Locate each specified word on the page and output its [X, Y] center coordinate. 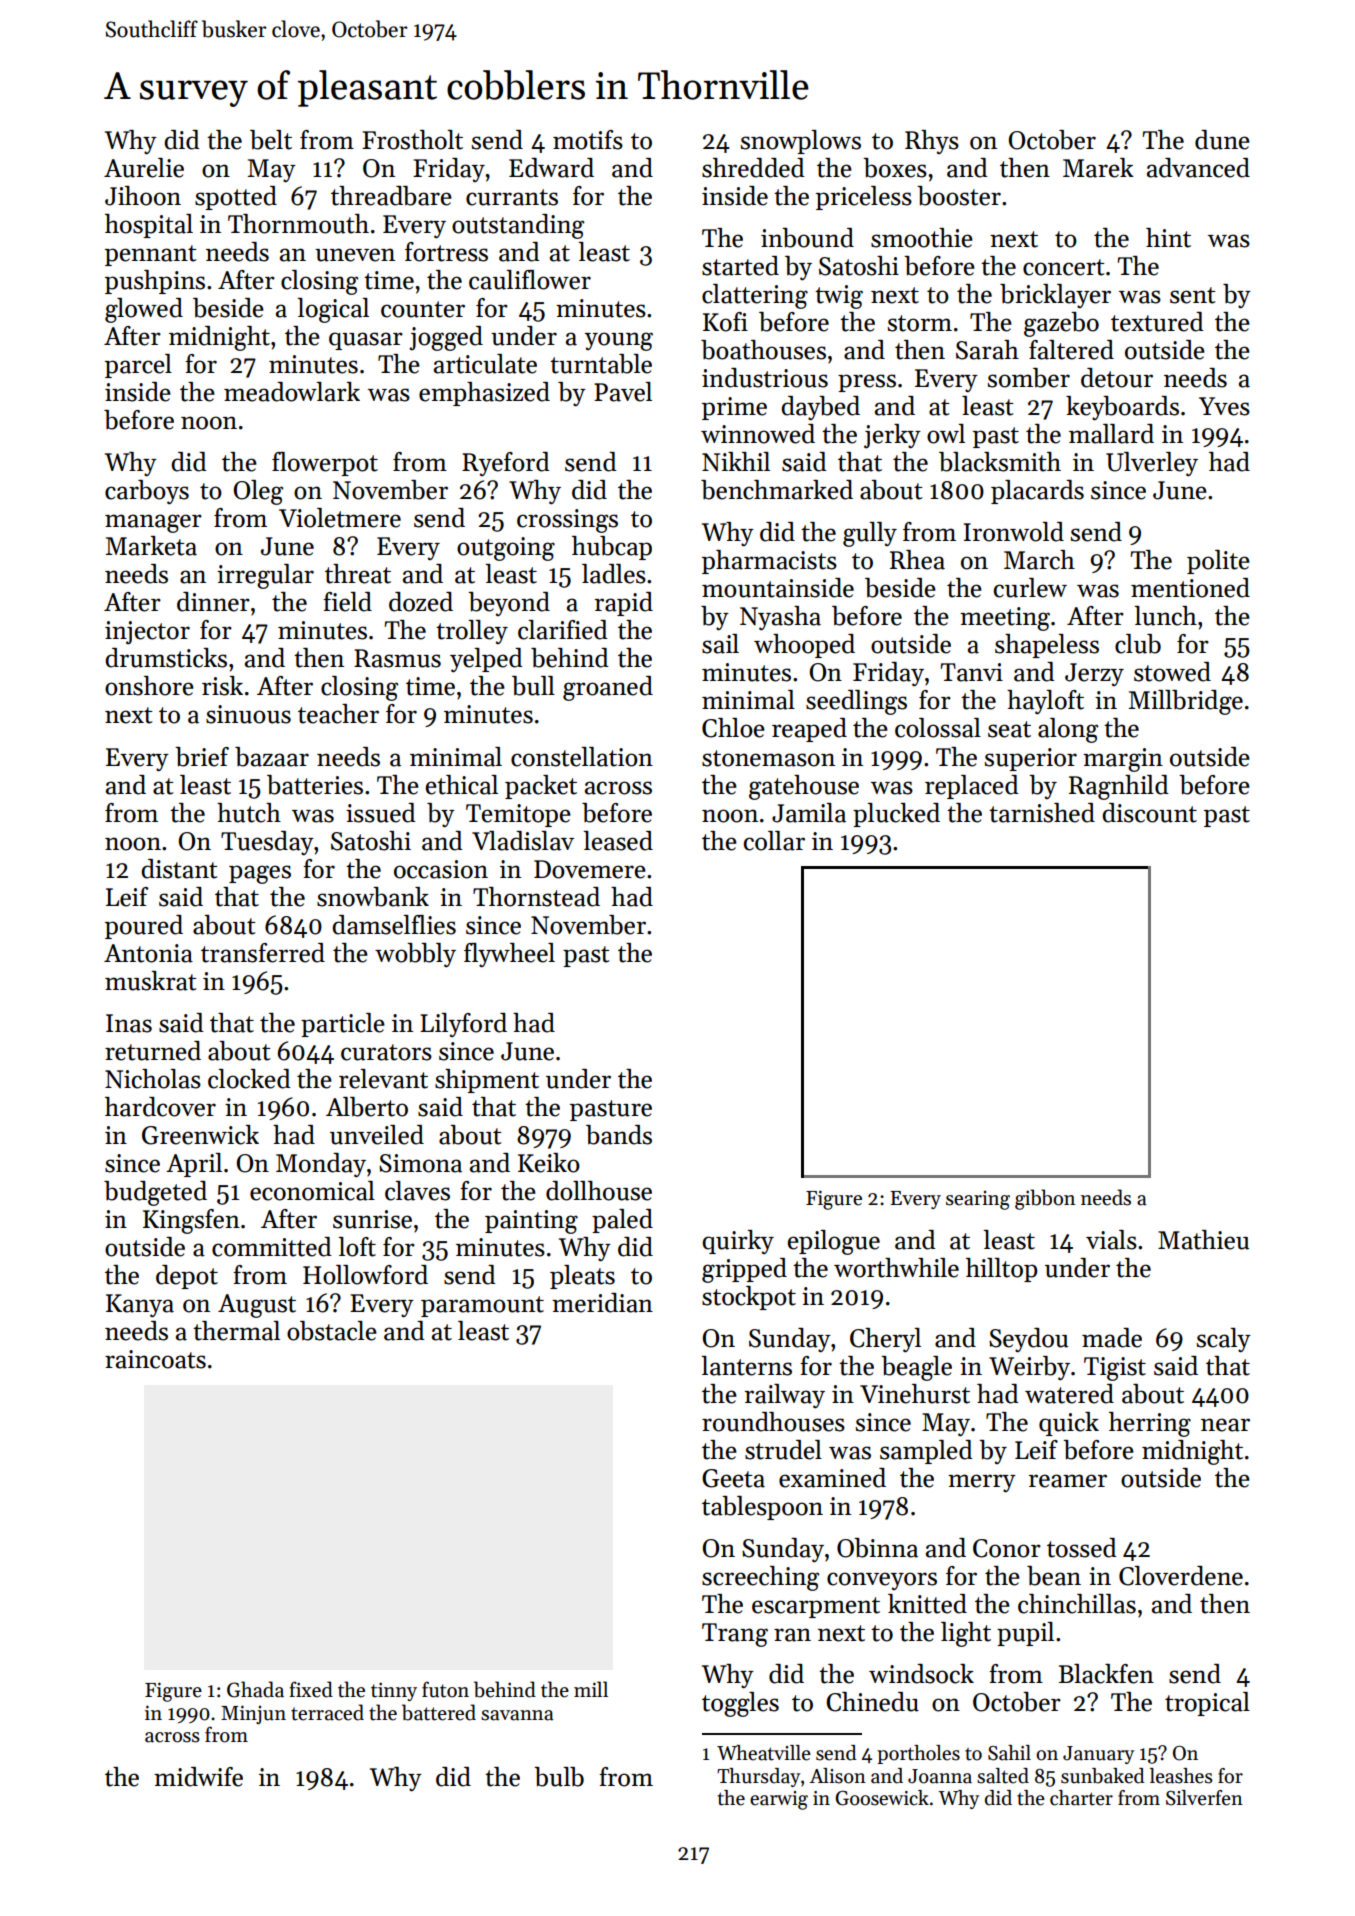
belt [271, 140]
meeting [1005, 619]
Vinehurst [915, 1394]
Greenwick [200, 1135]
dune [1222, 140]
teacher [338, 714]
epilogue [834, 1242]
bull [533, 686]
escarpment [816, 1607]
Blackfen [1106, 1674]
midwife [198, 1777]
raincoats [155, 1359]
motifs [588, 140]
